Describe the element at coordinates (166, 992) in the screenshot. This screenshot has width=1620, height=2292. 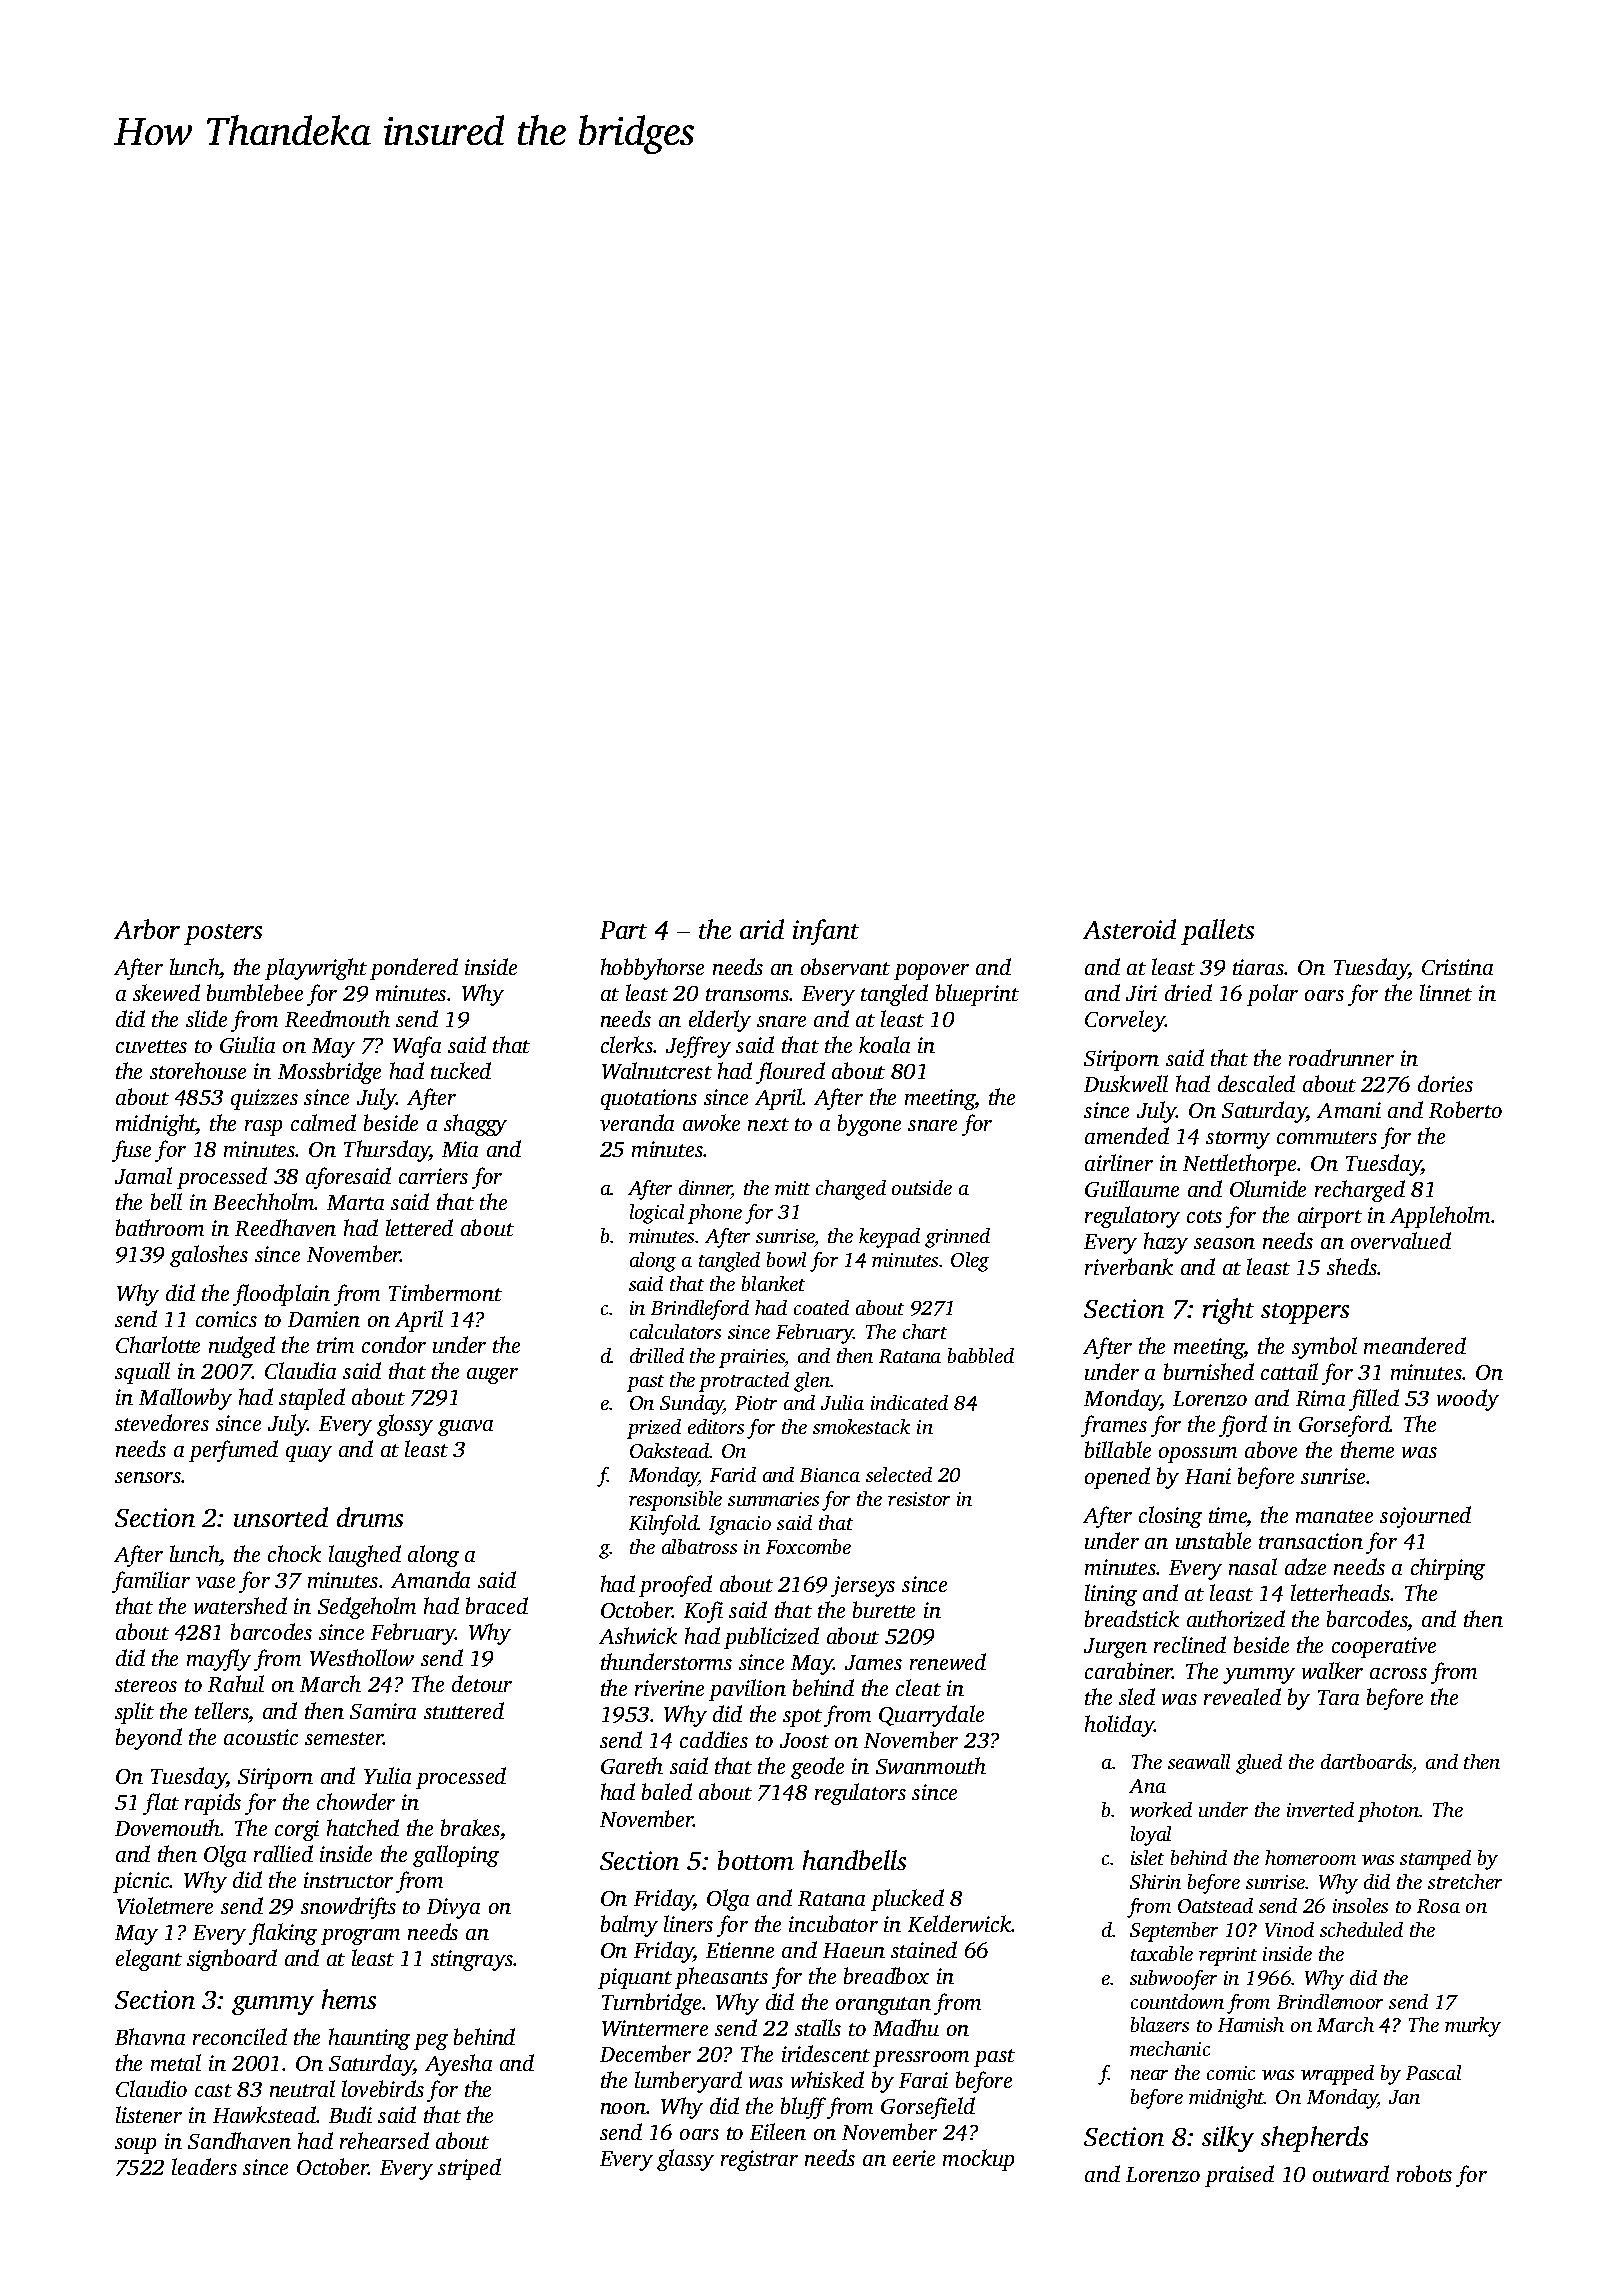
I see `skewed` at that location.
